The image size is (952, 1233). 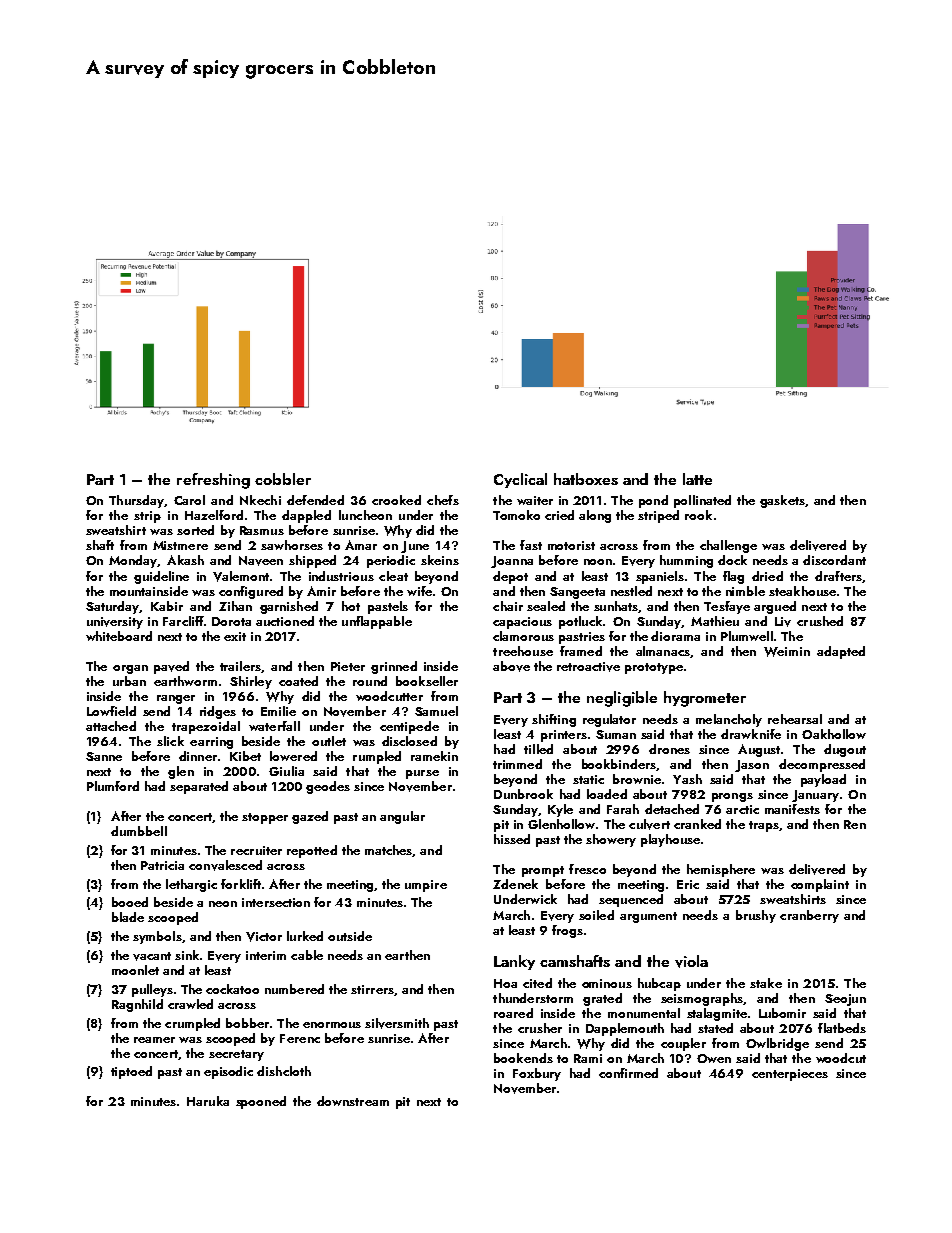 What do you see at coordinates (176, 699) in the page?
I see `ranger` at bounding box center [176, 699].
